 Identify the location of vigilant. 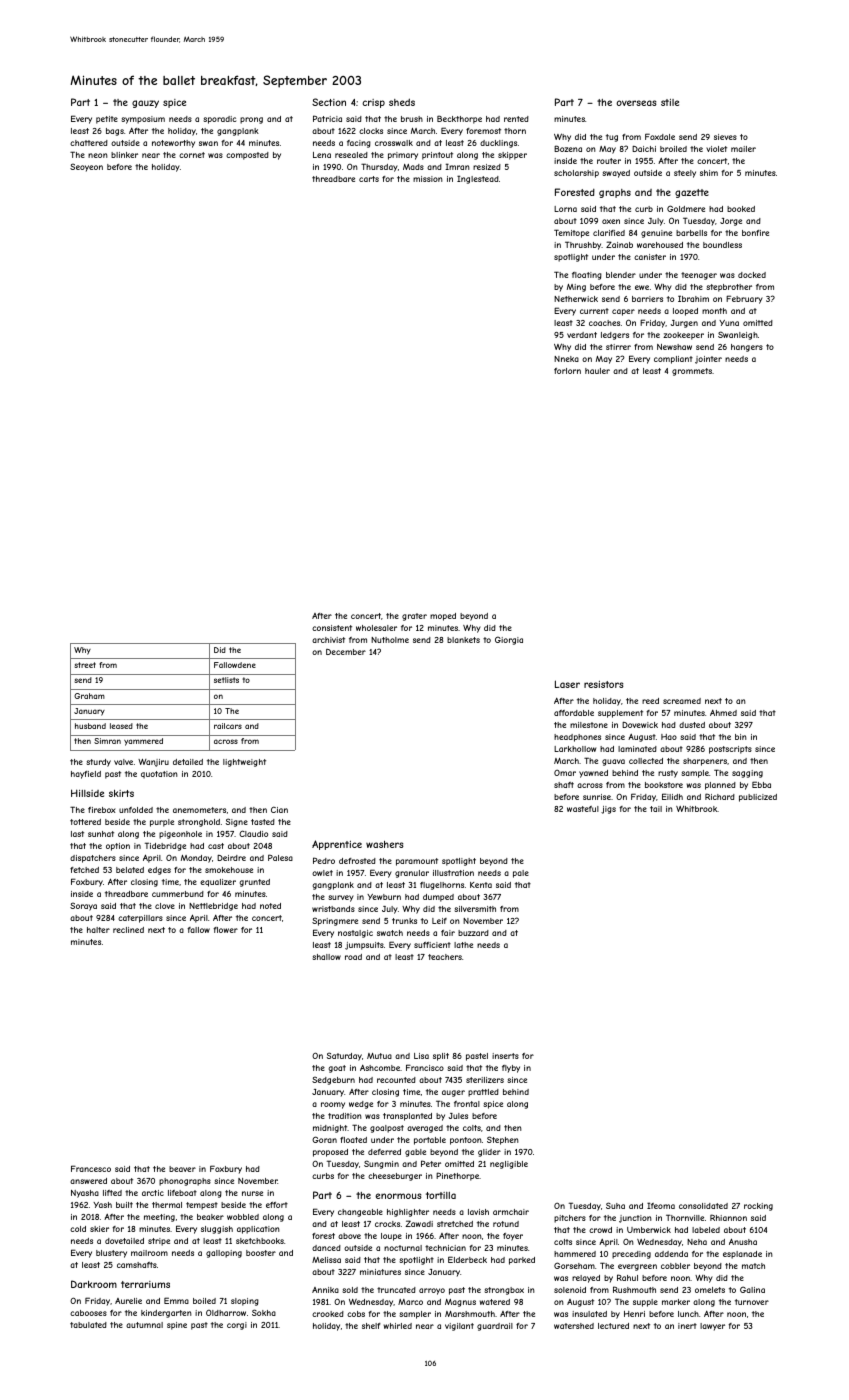
(459, 1327).
